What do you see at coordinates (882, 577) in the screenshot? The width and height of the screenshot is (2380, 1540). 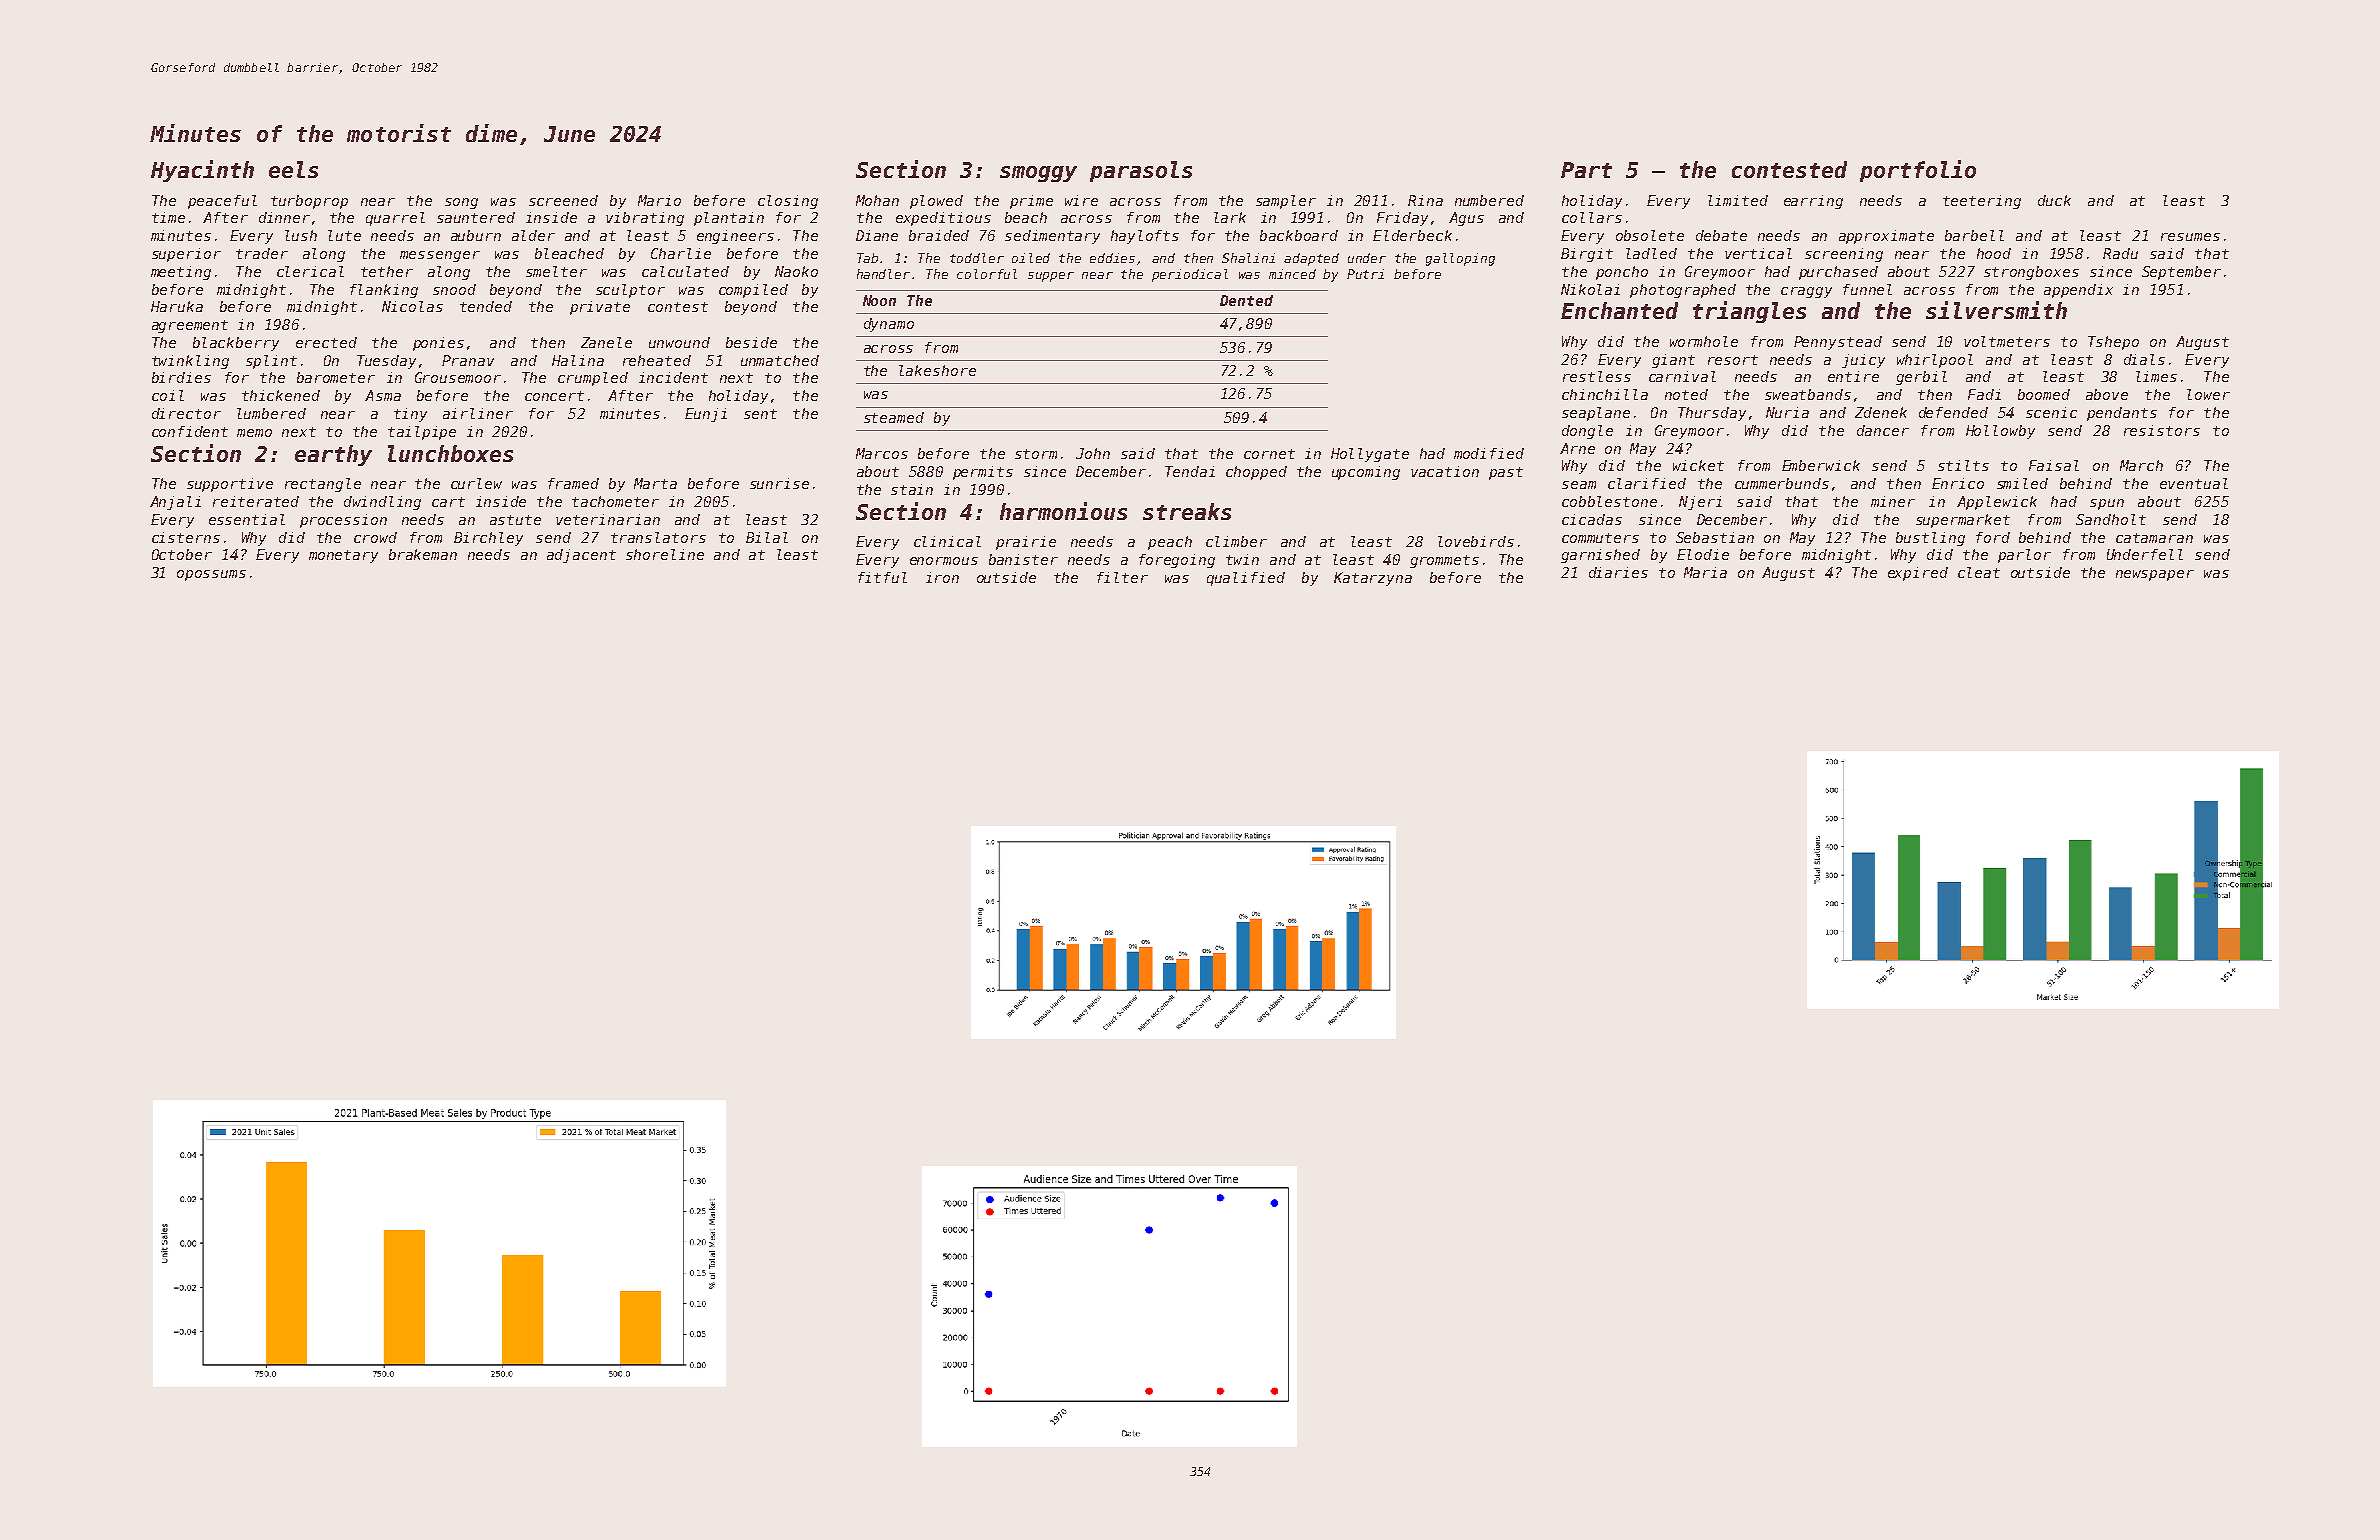 I see `fitful` at bounding box center [882, 577].
